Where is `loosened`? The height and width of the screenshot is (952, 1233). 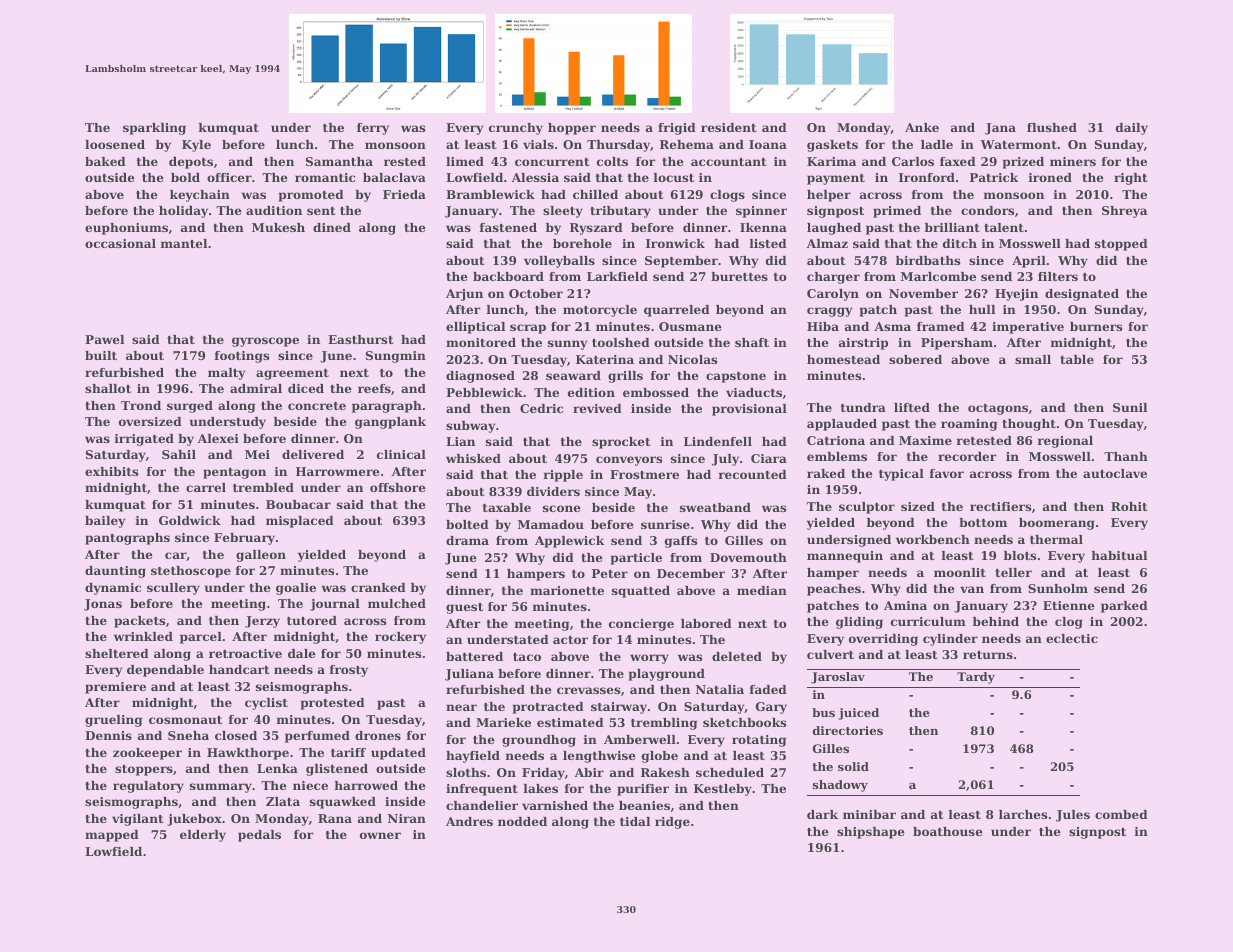
loosened is located at coordinates (115, 144).
